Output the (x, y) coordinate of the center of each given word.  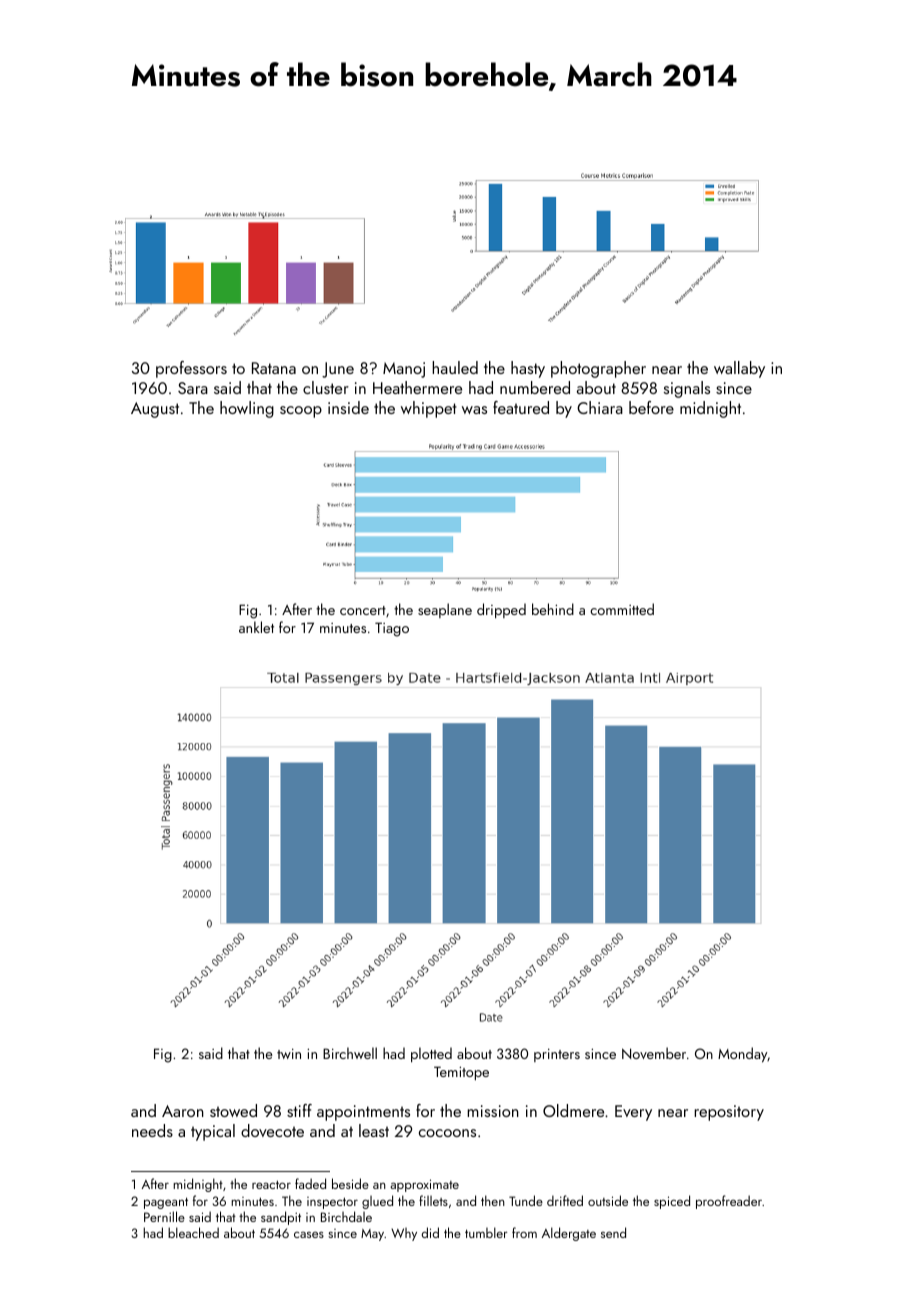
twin (289, 1054)
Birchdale (346, 1216)
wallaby (739, 369)
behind (553, 609)
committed (622, 609)
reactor (271, 1185)
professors (191, 369)
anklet (256, 627)
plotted (431, 1054)
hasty (528, 369)
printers (557, 1055)
